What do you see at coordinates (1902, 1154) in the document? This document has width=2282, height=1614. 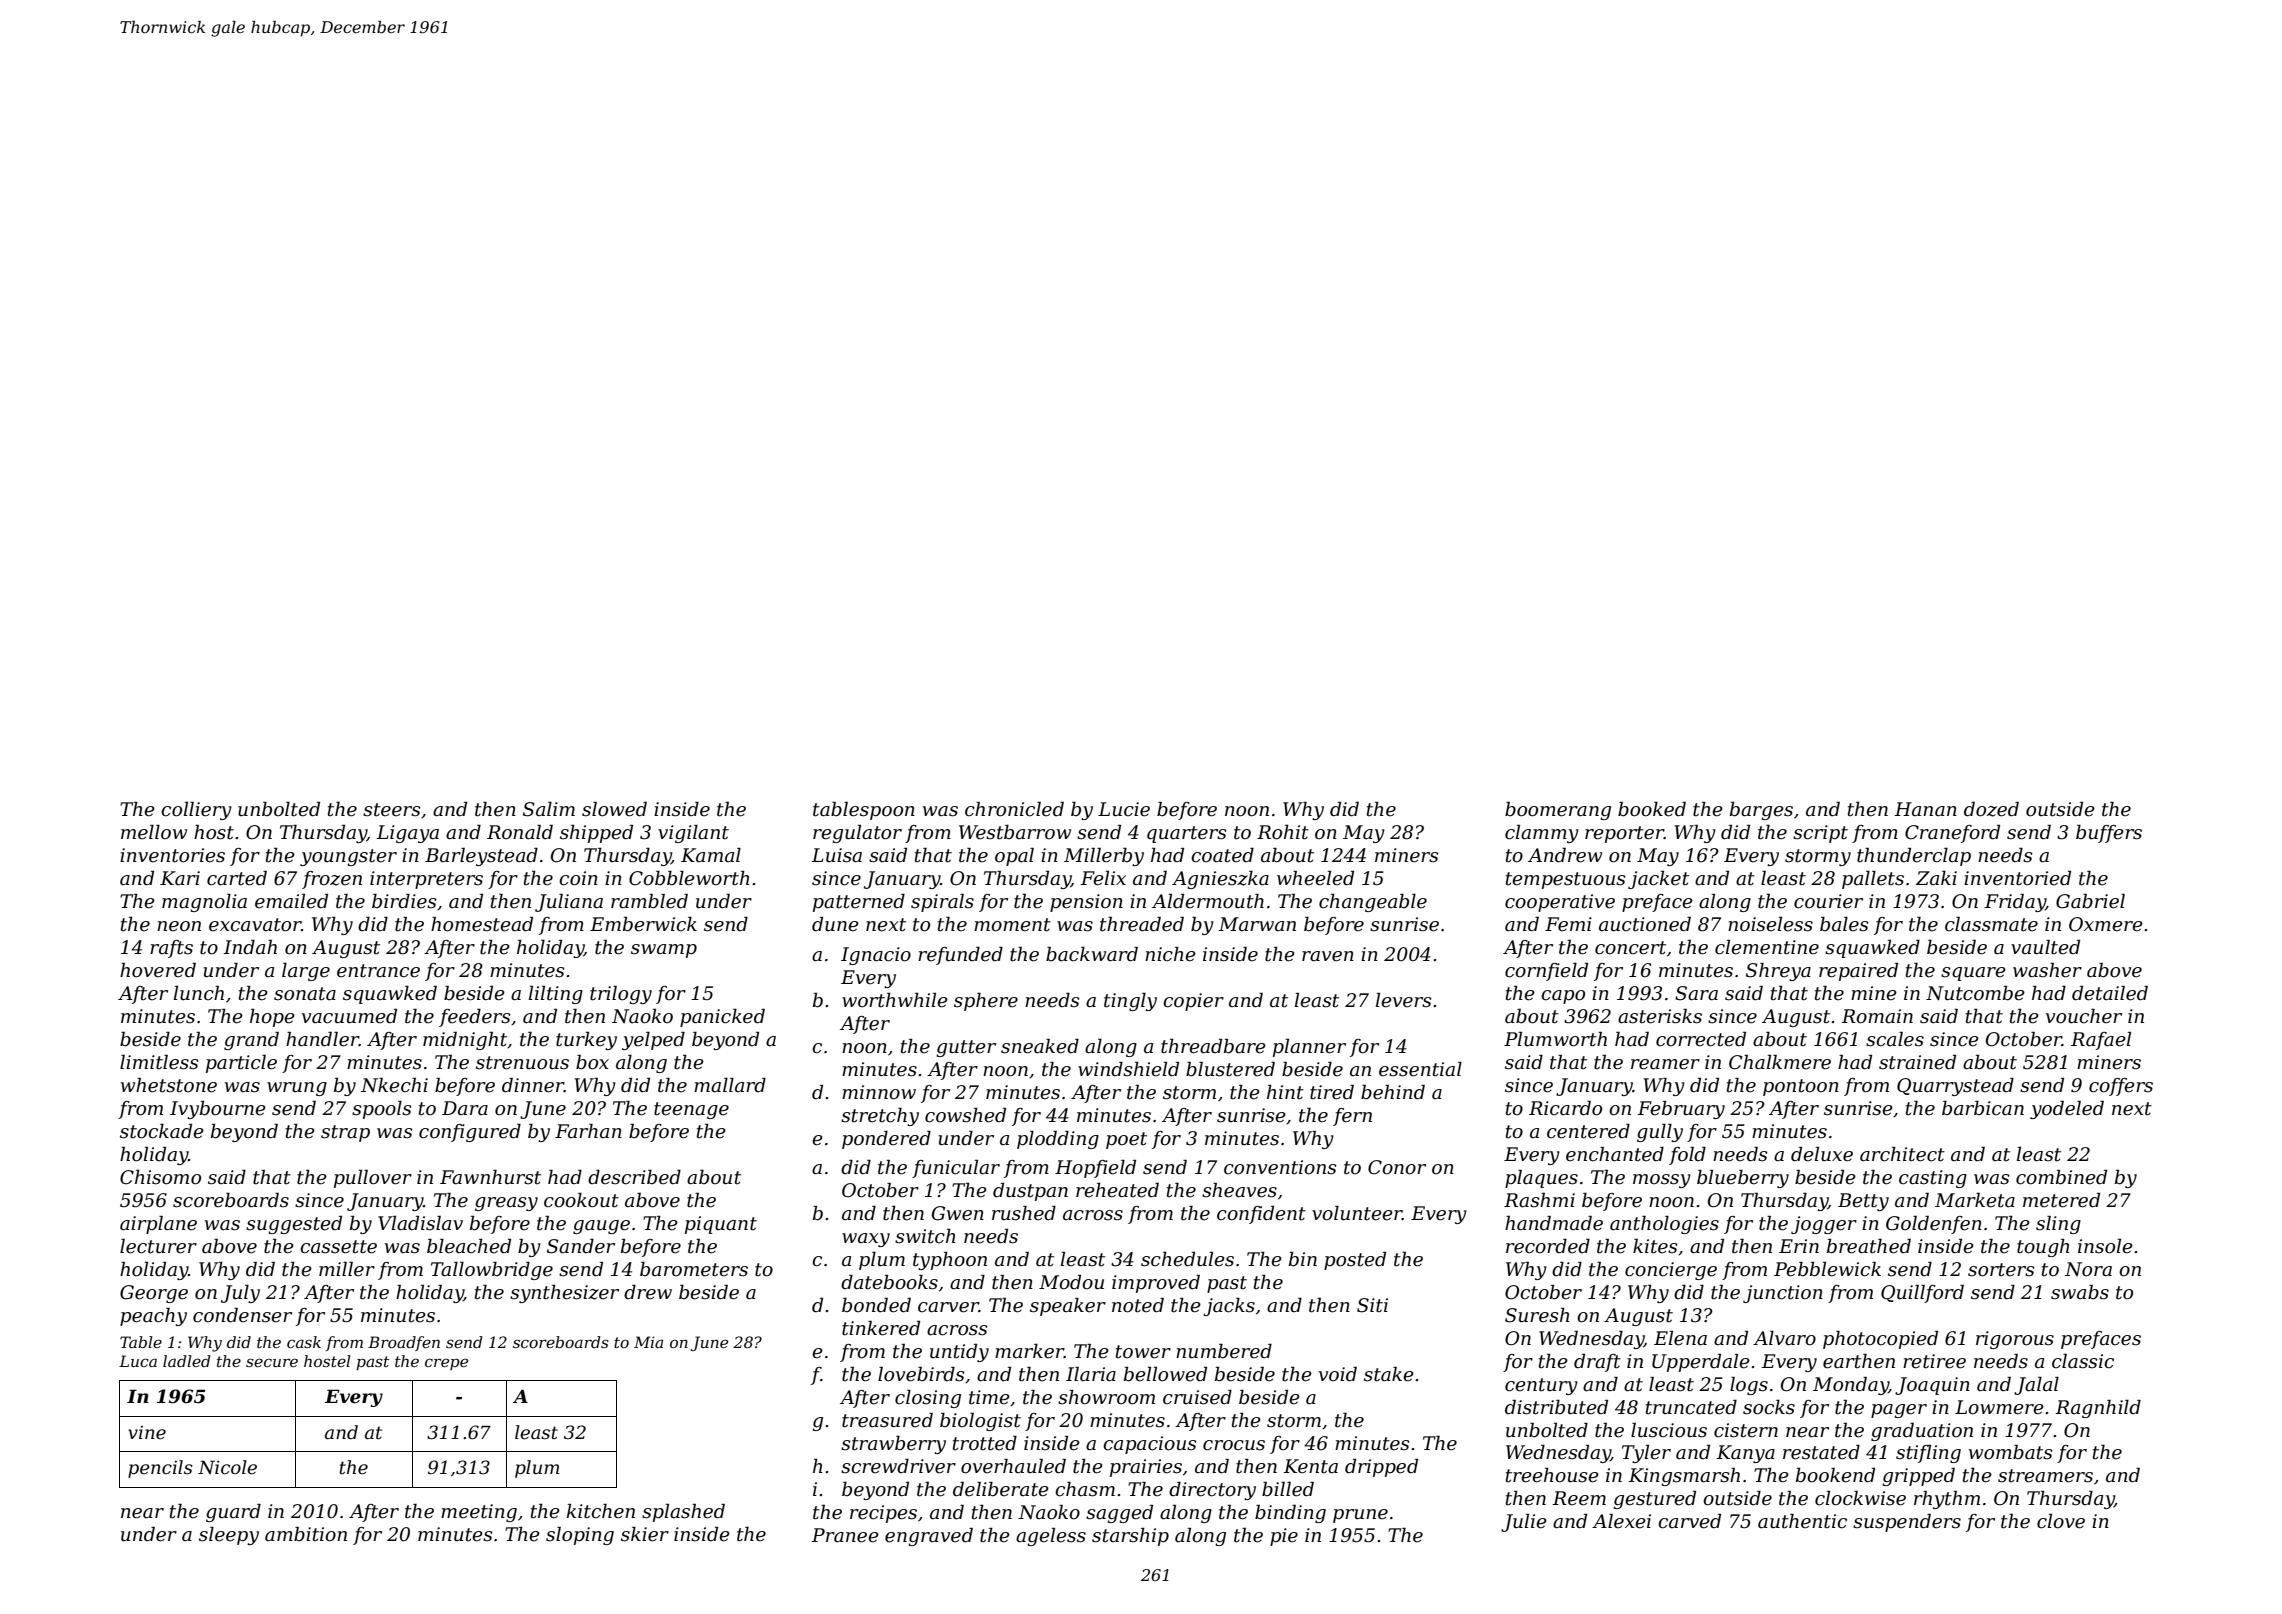 I see `architect` at bounding box center [1902, 1154].
